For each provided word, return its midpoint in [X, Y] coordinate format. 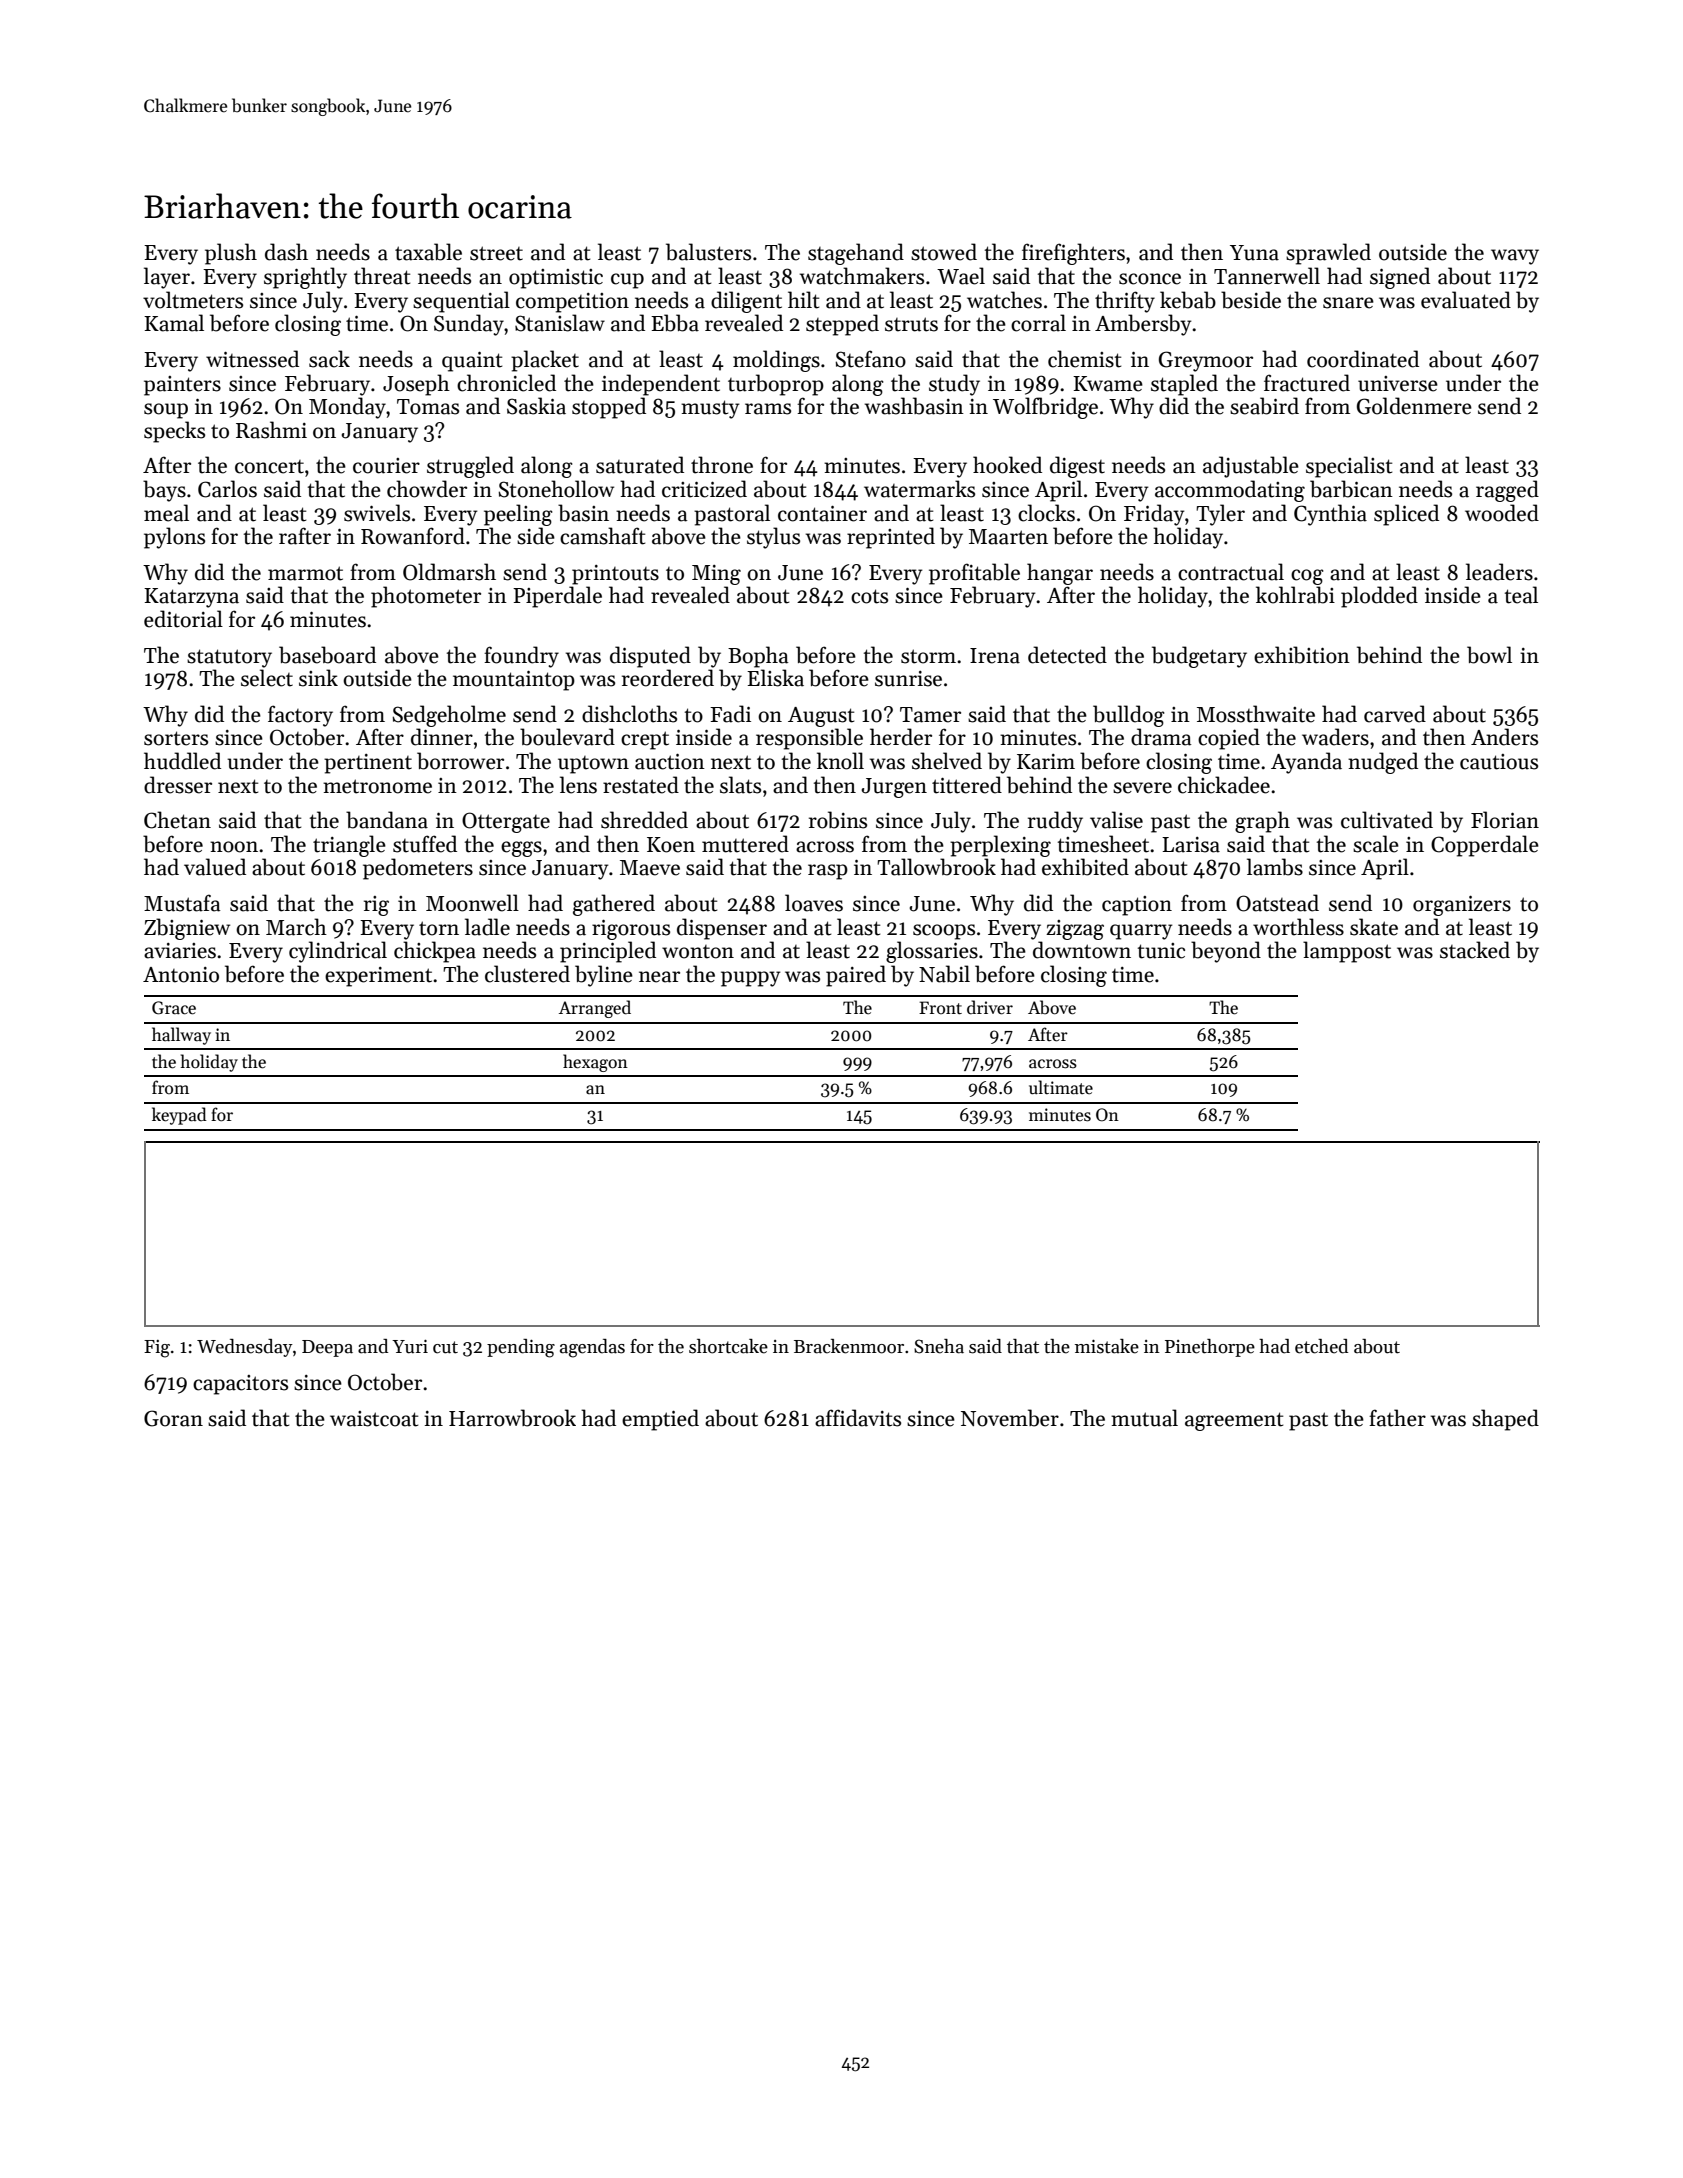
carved [1395, 714]
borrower [460, 761]
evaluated [1466, 300]
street [496, 253]
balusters [708, 252]
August [821, 717]
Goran [173, 1418]
